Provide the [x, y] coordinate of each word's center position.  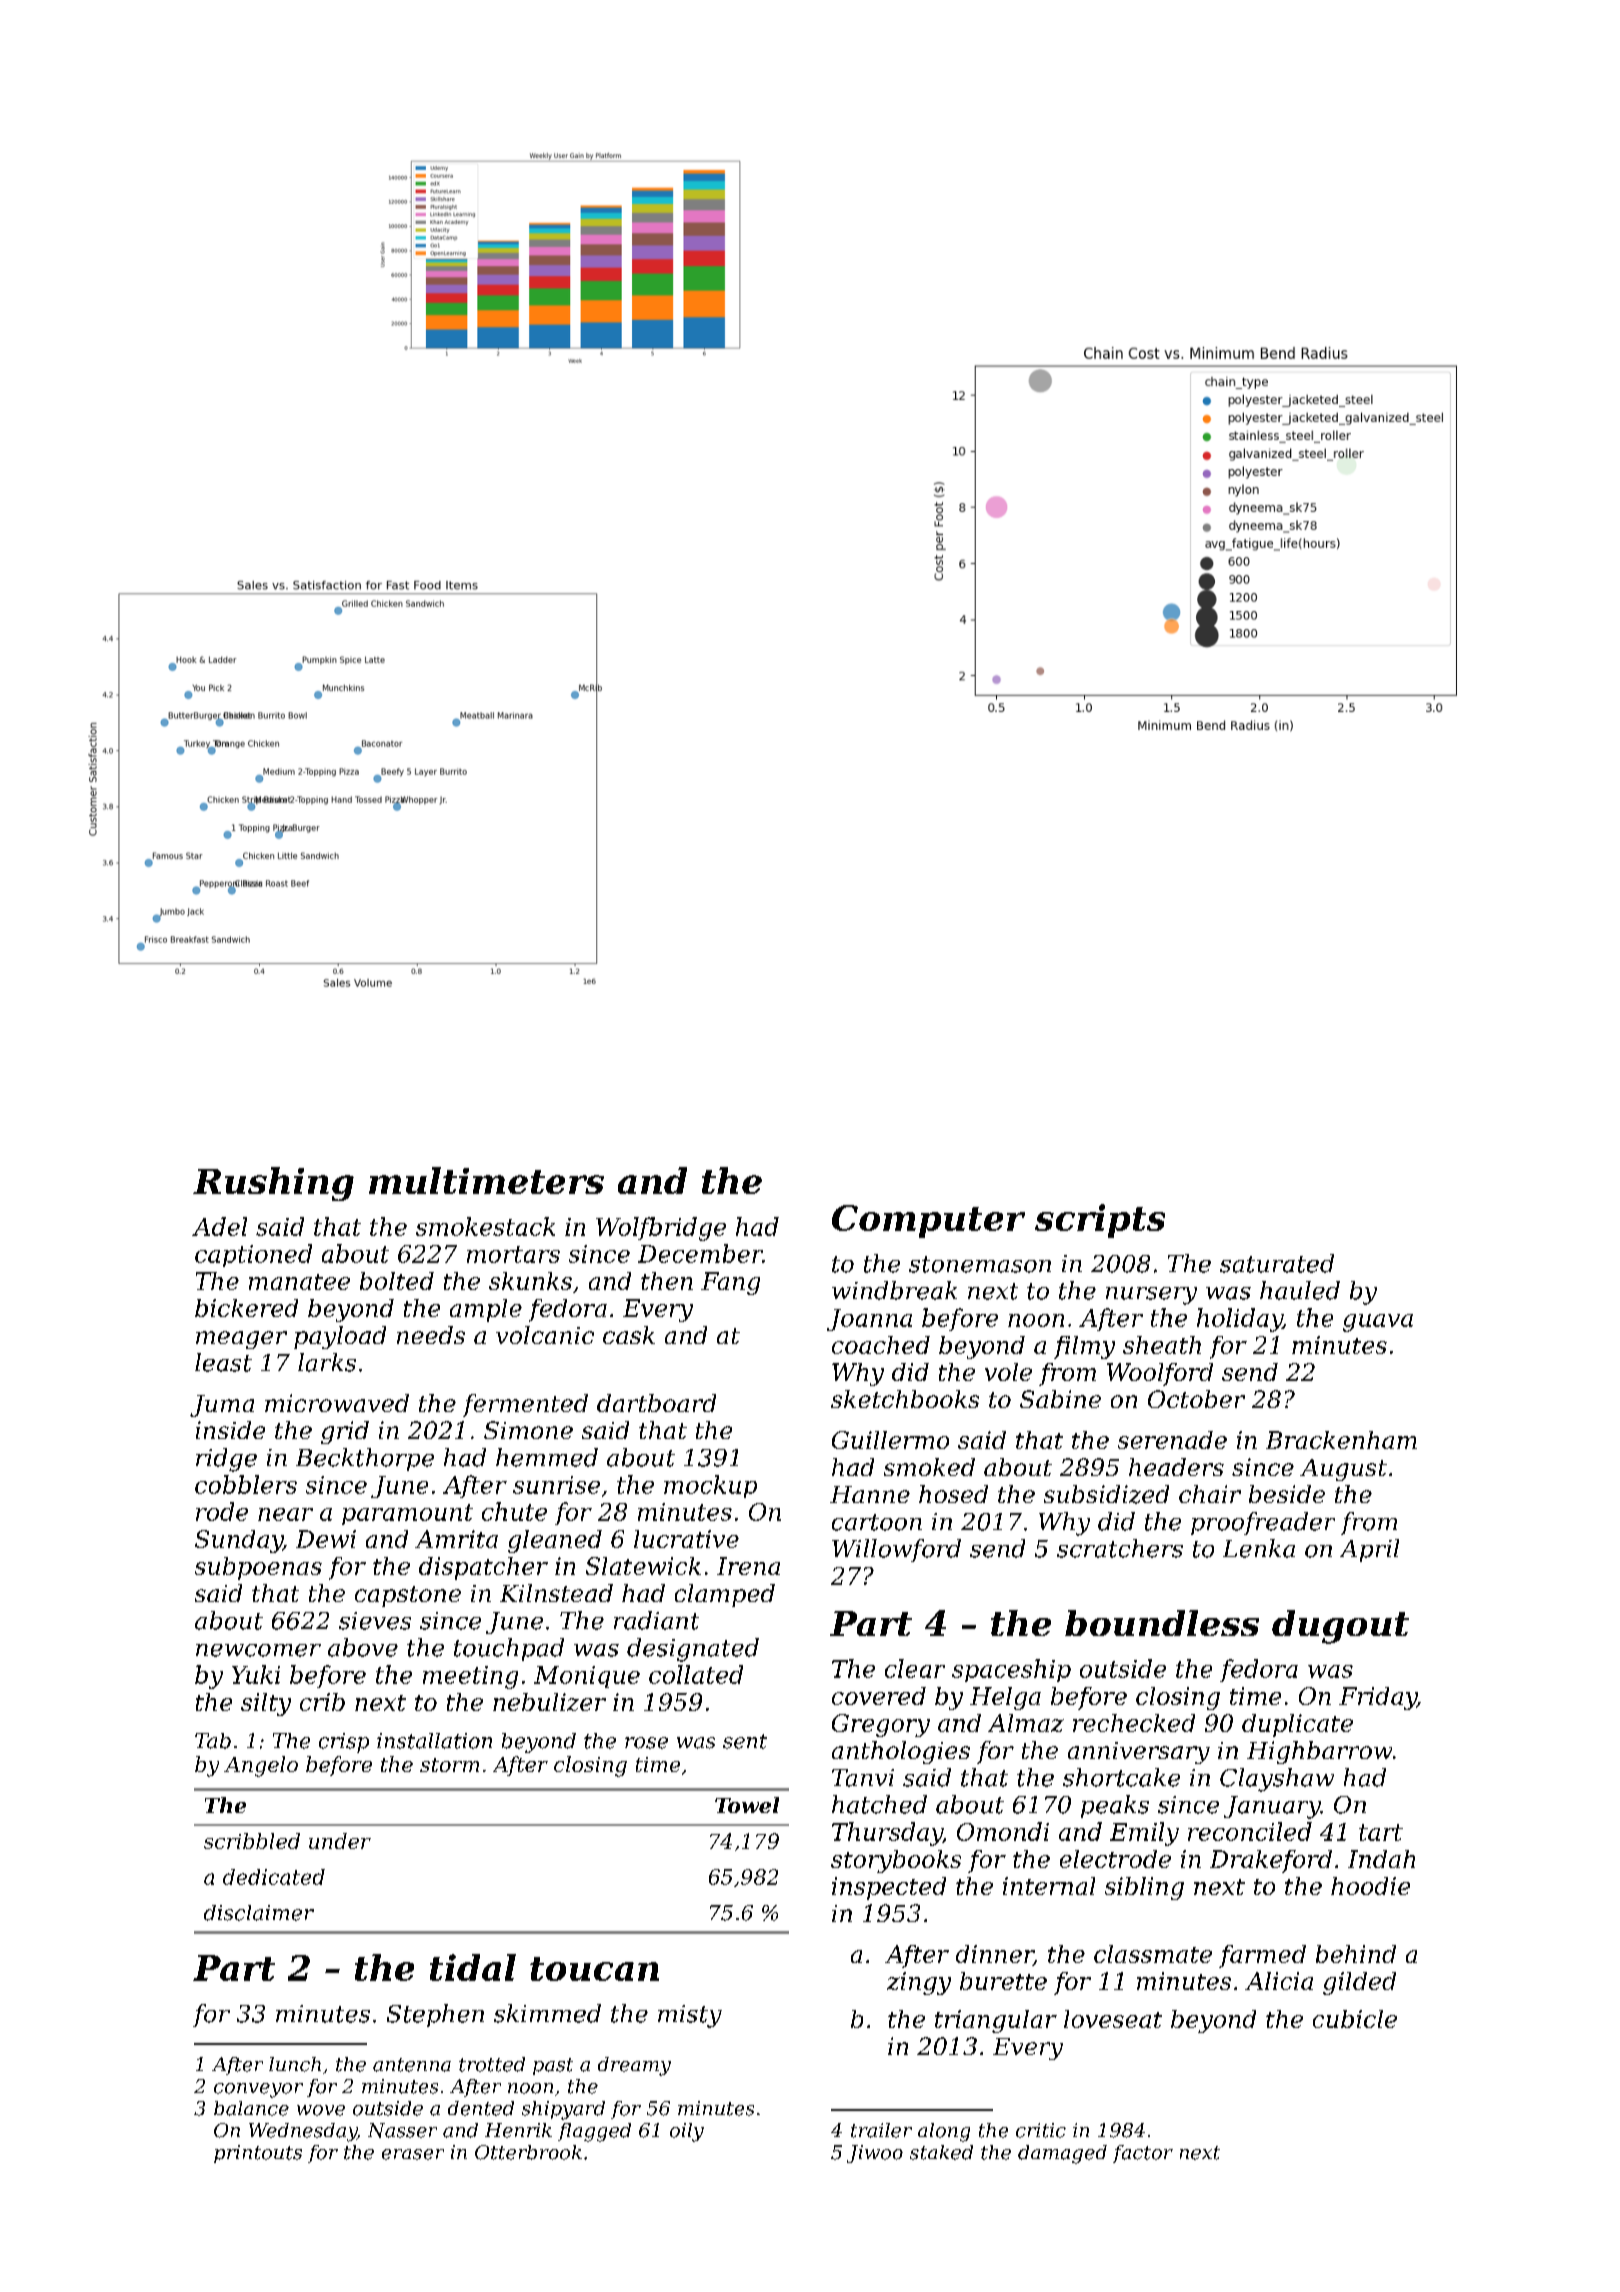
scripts [1100, 1221]
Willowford [896, 1550]
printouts [258, 2154]
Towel [747, 1805]
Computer [928, 1221]
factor [1143, 2154]
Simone [528, 1430]
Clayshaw [1277, 1780]
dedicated [274, 1877]
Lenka [1259, 1548]
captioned [253, 1255]
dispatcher [483, 1568]
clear [915, 1668]
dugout [1340, 1627]
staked [941, 2152]
